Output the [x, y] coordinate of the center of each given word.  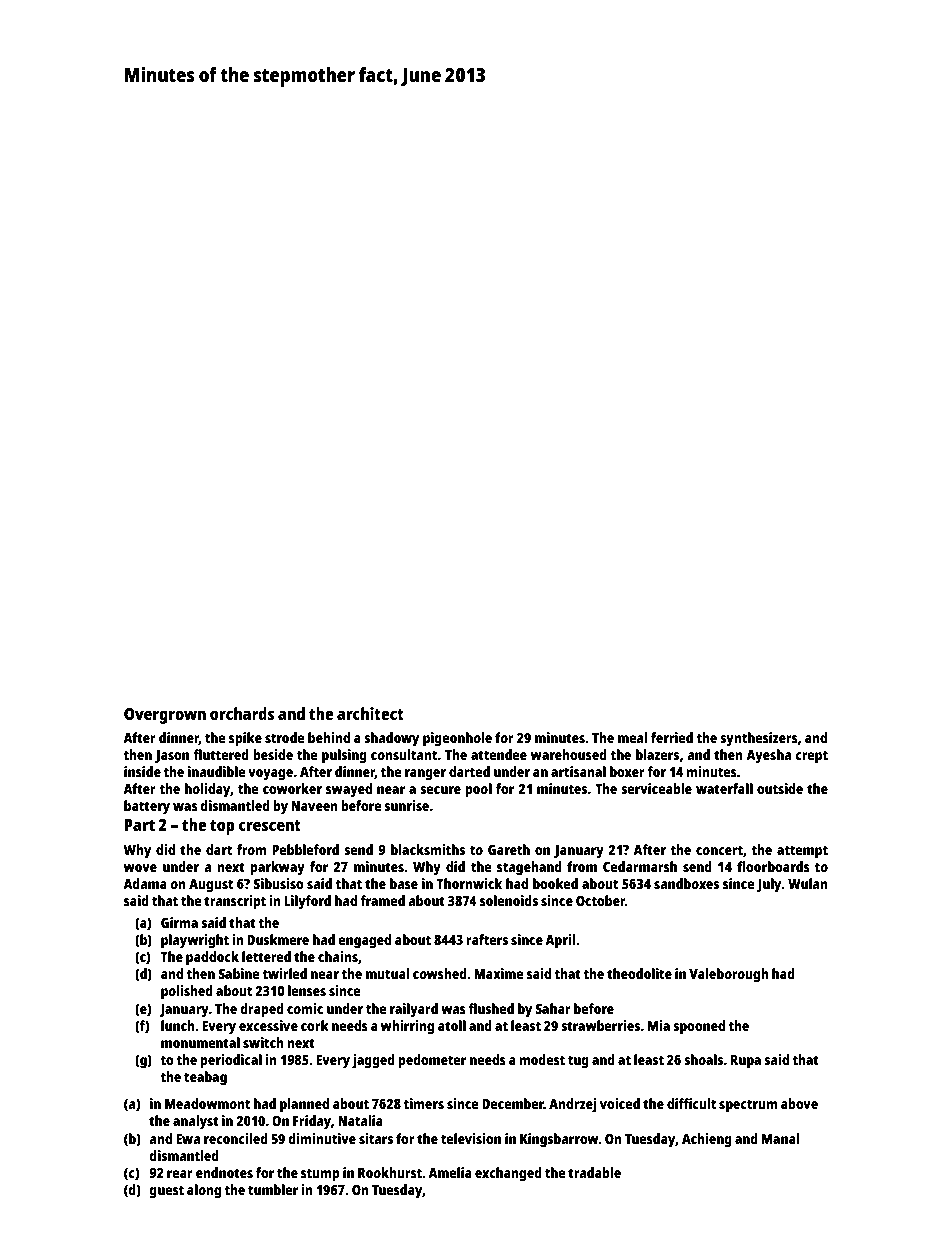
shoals [703, 1059]
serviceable [656, 788]
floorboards [773, 866]
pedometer [432, 1061]
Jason [172, 756]
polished [187, 992]
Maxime [499, 973]
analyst [196, 1122]
